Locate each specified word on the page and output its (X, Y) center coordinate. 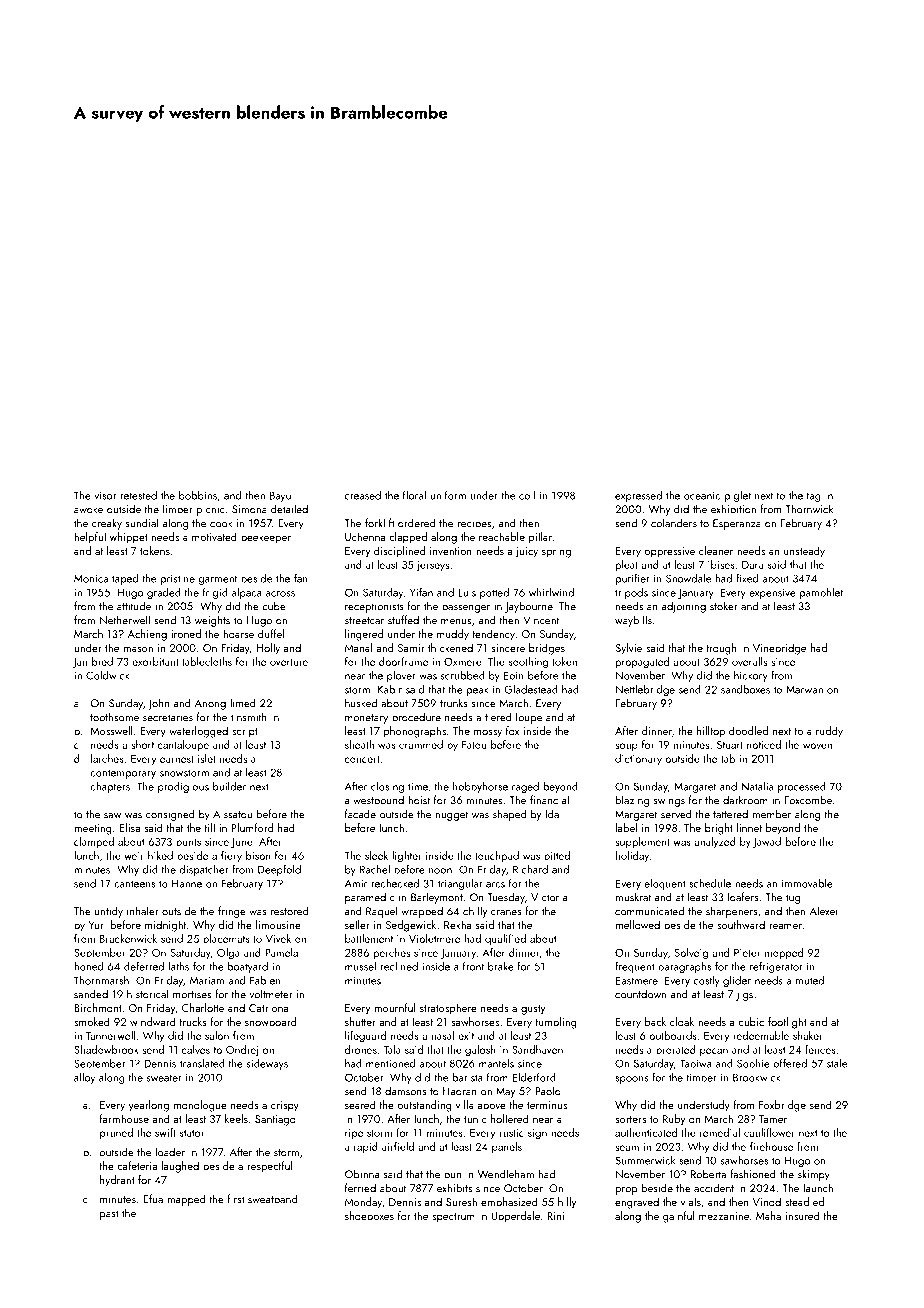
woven (817, 746)
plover (401, 676)
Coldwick (107, 675)
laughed (180, 1167)
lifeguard (365, 1037)
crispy (285, 1106)
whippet (129, 538)
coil (527, 495)
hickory (751, 676)
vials (691, 1201)
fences (820, 1049)
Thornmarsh (101, 980)
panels (507, 1147)
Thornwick (809, 509)
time (418, 787)
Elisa (130, 827)
